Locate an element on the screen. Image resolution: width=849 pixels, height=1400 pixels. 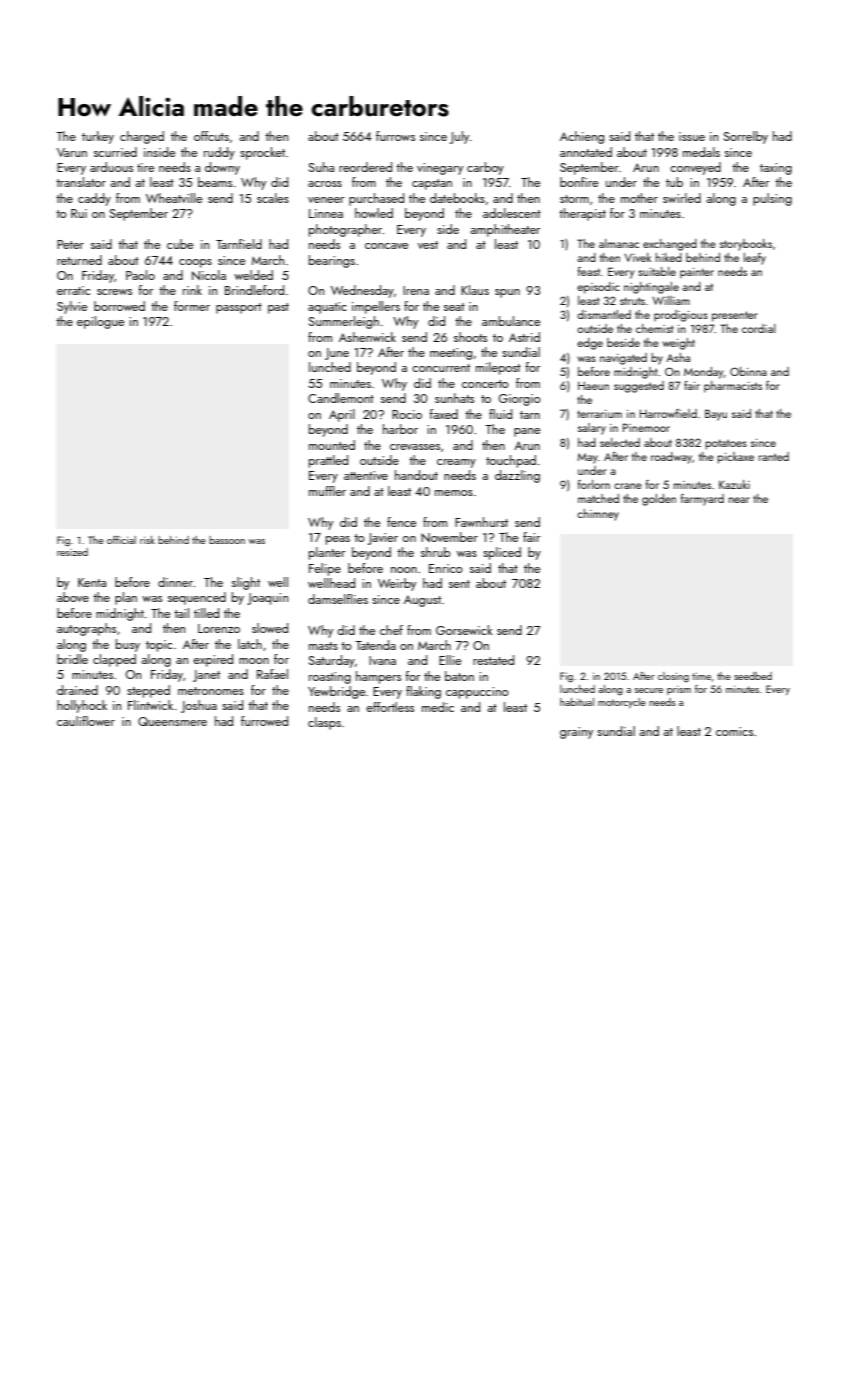
near is located at coordinates (739, 500).
